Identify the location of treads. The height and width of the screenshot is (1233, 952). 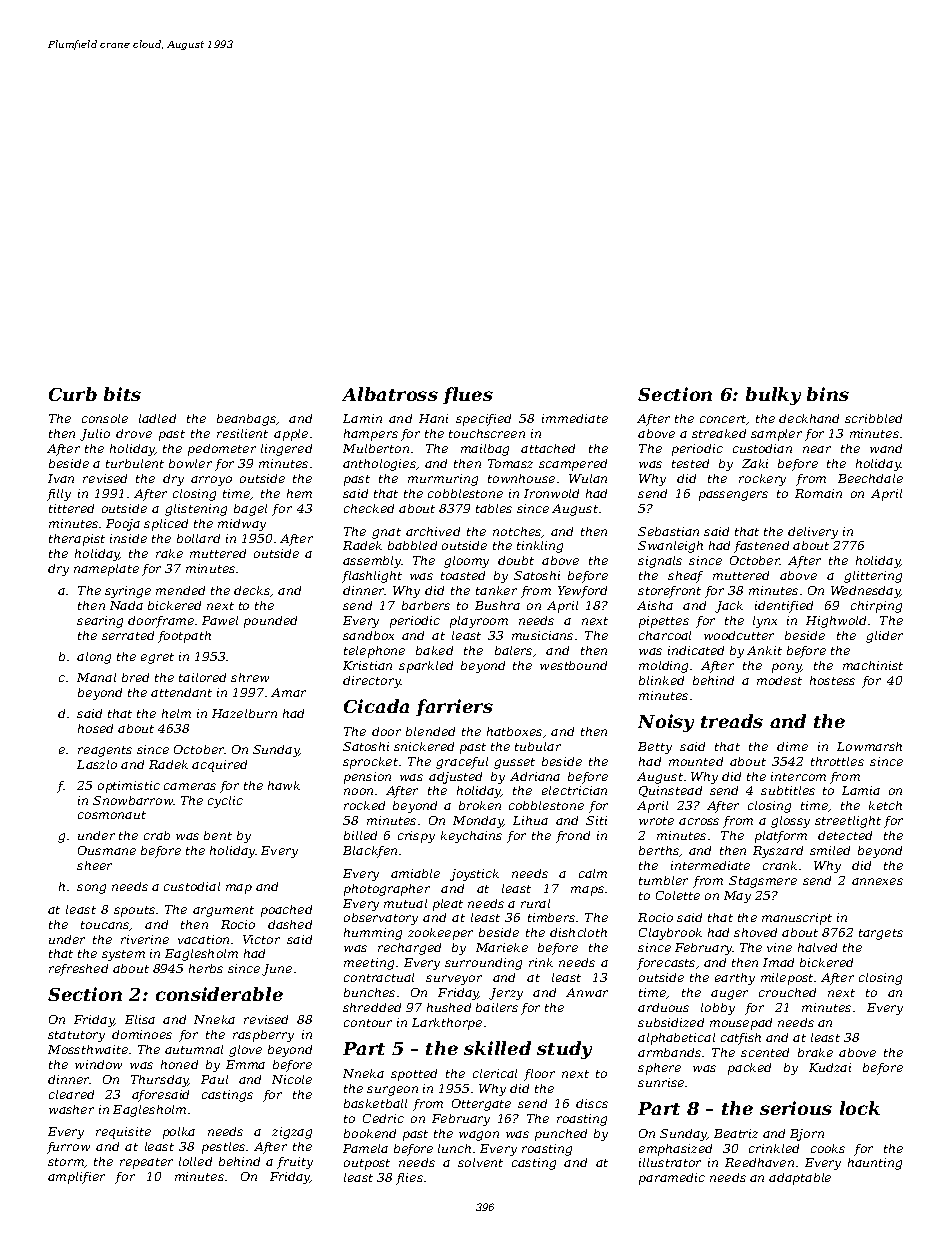
(732, 721).
